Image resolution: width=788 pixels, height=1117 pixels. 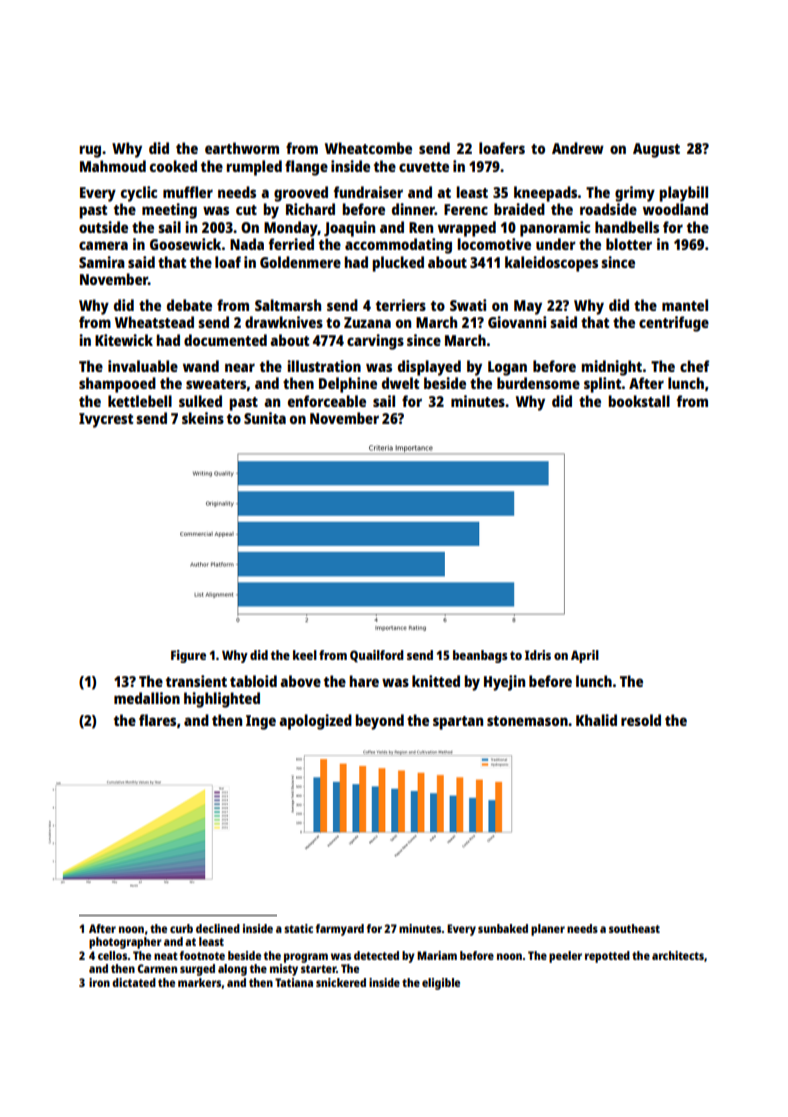 What do you see at coordinates (218, 928) in the page?
I see `declined` at bounding box center [218, 928].
